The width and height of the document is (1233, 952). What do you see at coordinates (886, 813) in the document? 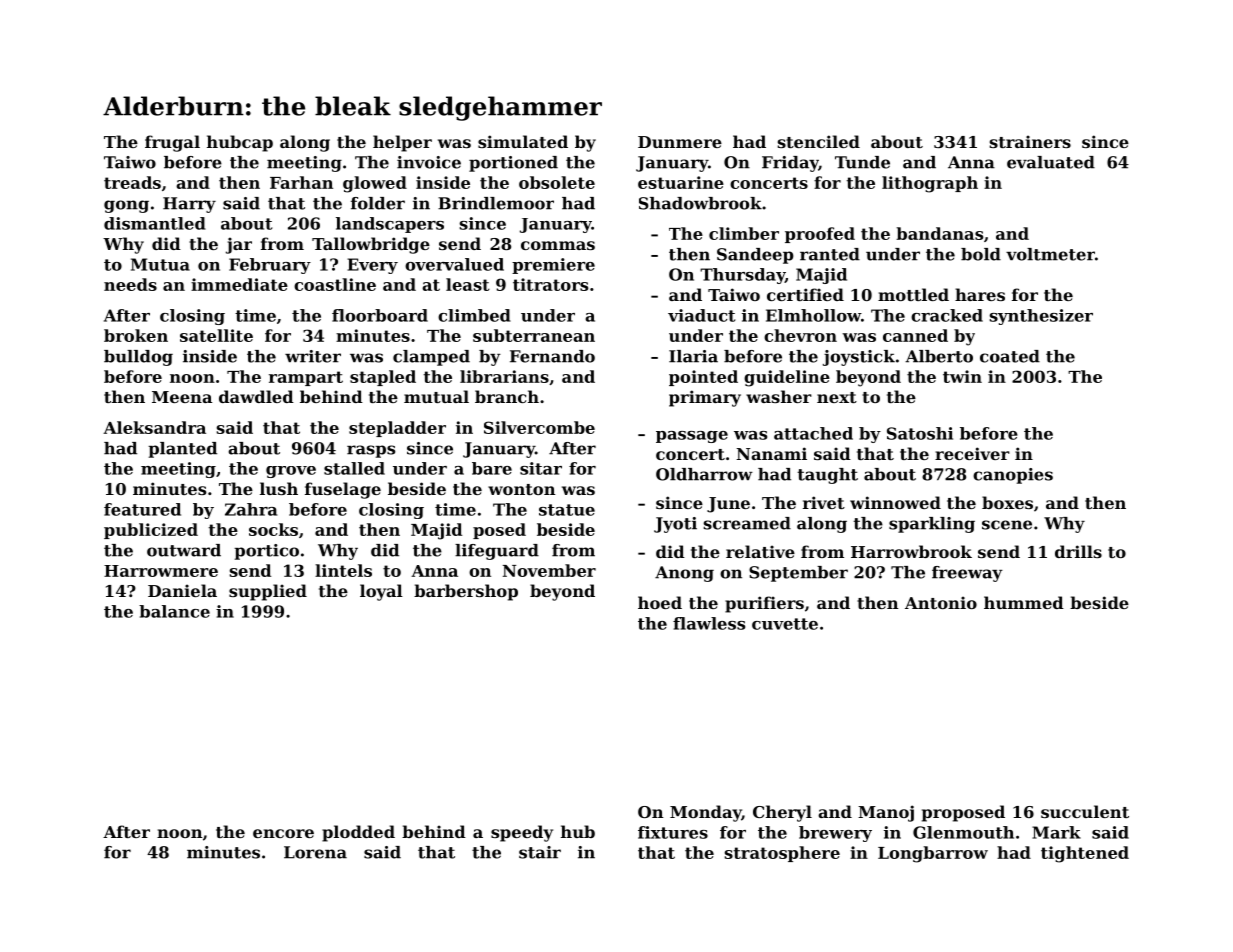
I see `Manoj` at bounding box center [886, 813].
